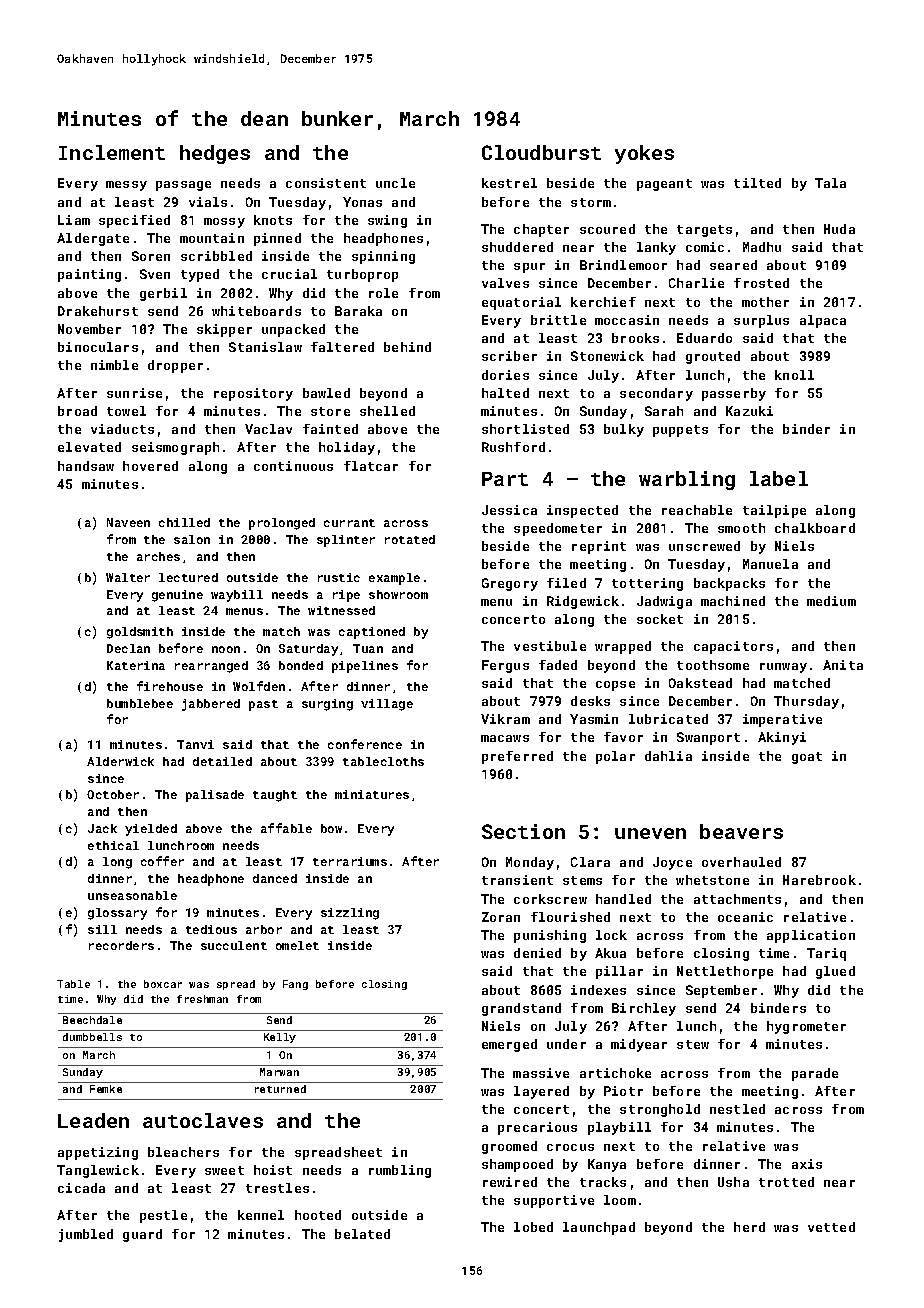 This document has height=1308, width=924. What do you see at coordinates (86, 1235) in the document?
I see `jumbled` at bounding box center [86, 1235].
